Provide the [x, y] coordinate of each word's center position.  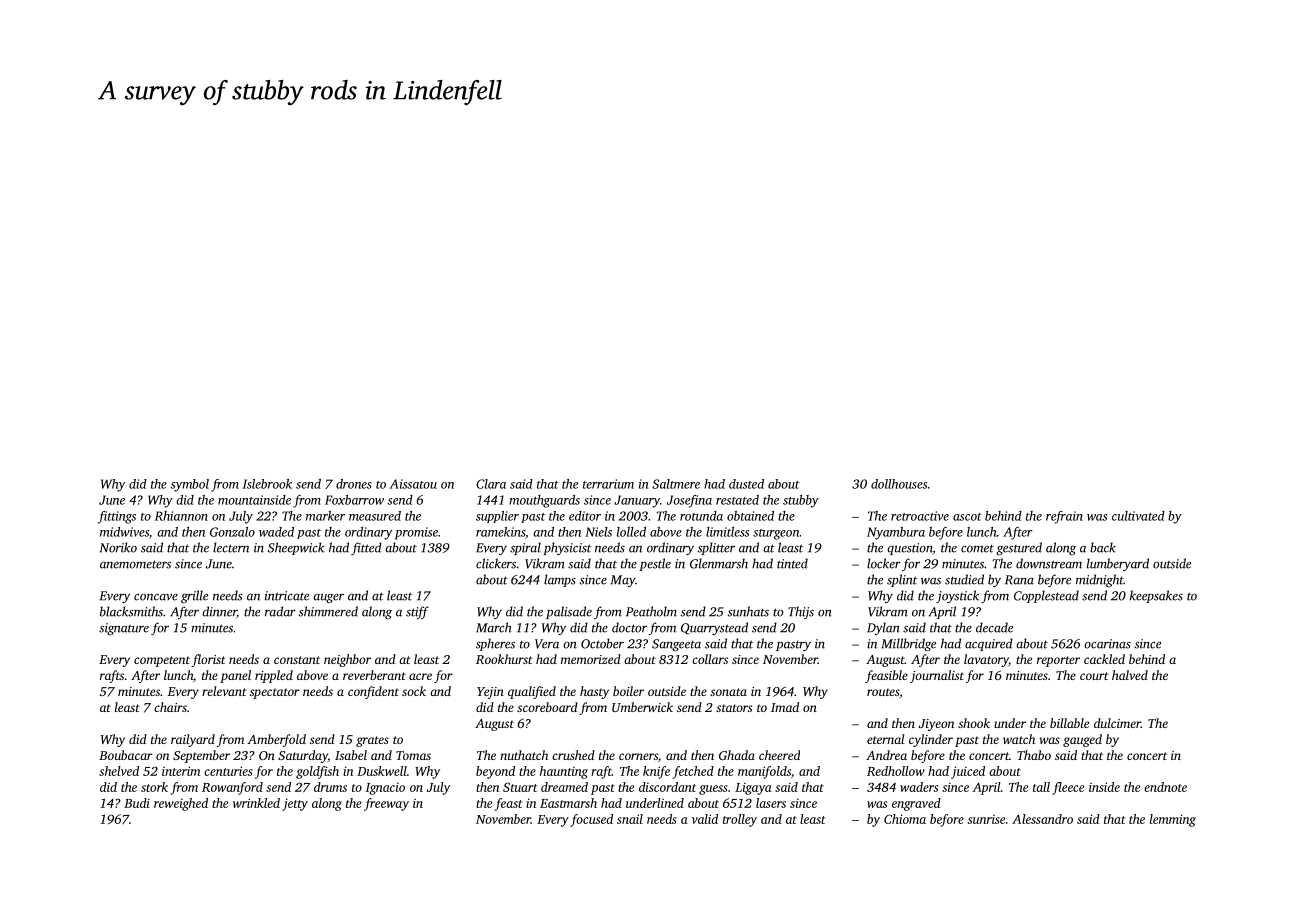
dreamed [564, 787]
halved [1130, 675]
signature [124, 629]
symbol [189, 485]
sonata [728, 692]
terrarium [608, 484]
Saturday [303, 756]
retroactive [920, 516]
